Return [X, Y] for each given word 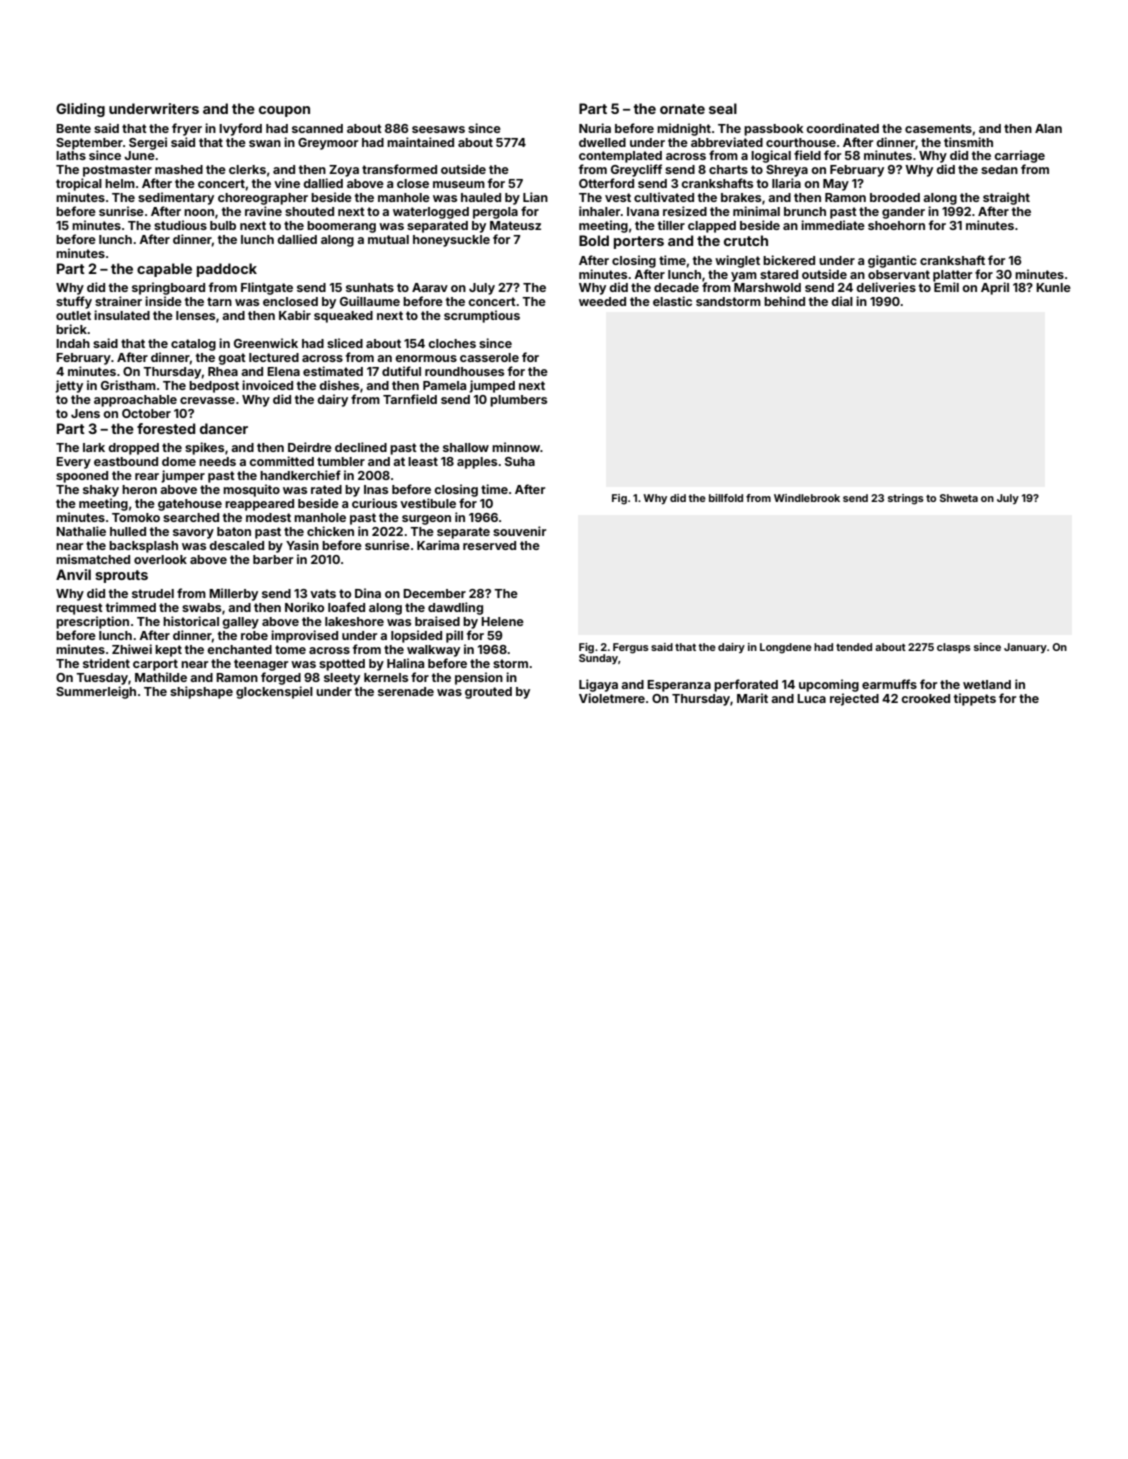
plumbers [518, 401]
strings [906, 499]
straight [1006, 198]
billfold [726, 498]
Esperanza [679, 686]
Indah [73, 343]
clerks [247, 169]
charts [728, 169]
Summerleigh [96, 692]
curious [374, 503]
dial [842, 301]
